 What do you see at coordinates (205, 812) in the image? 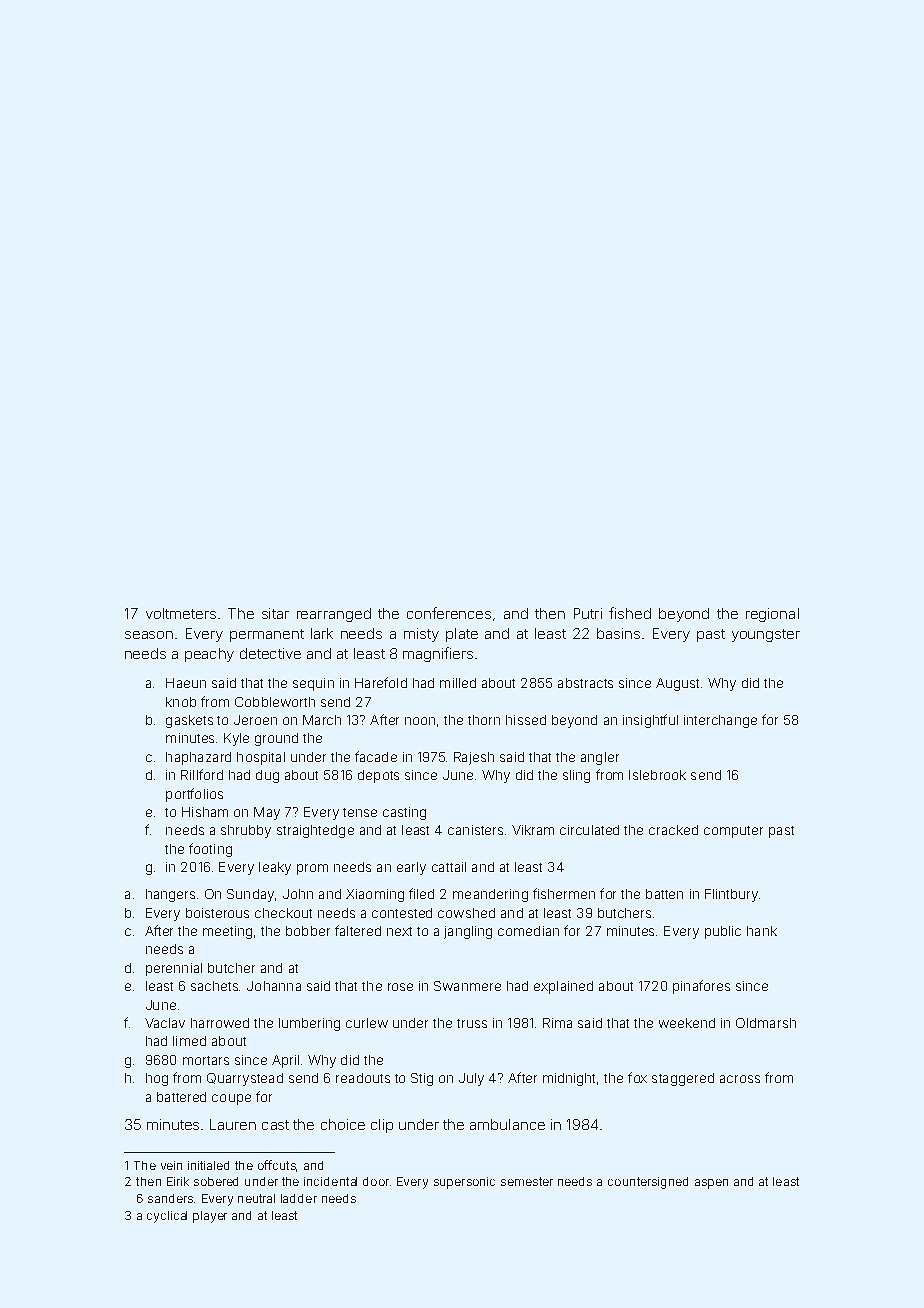
I see `Hisham` at bounding box center [205, 812].
